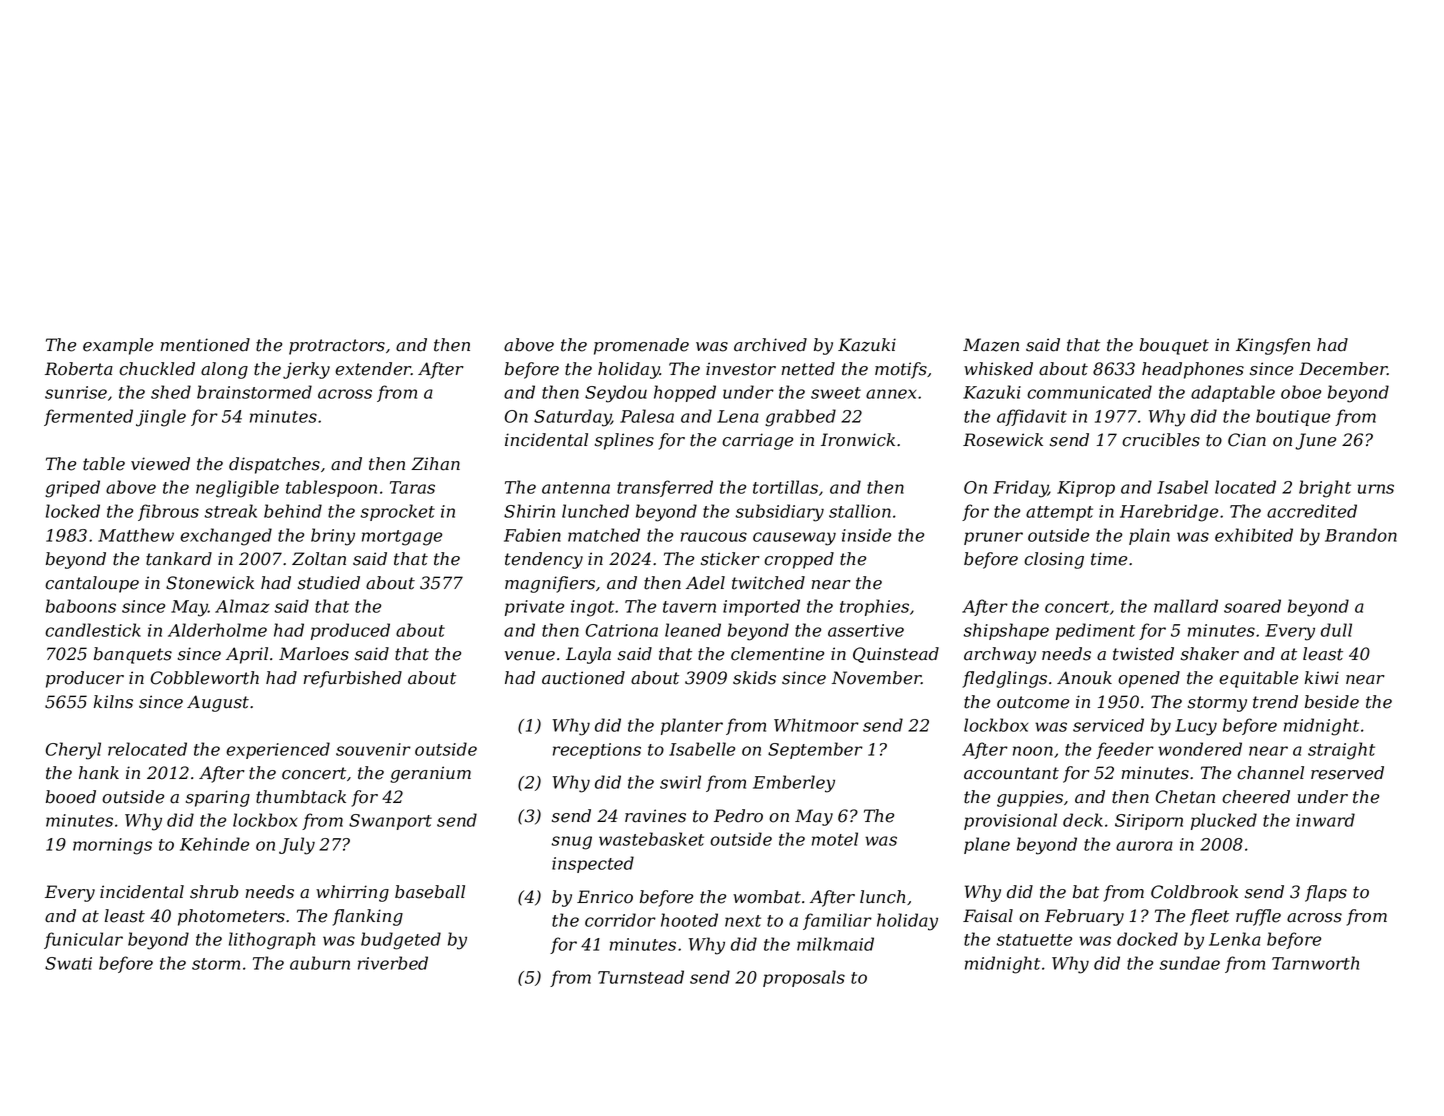 This screenshot has height=1116, width=1444. I want to click on transferred, so click(665, 488).
